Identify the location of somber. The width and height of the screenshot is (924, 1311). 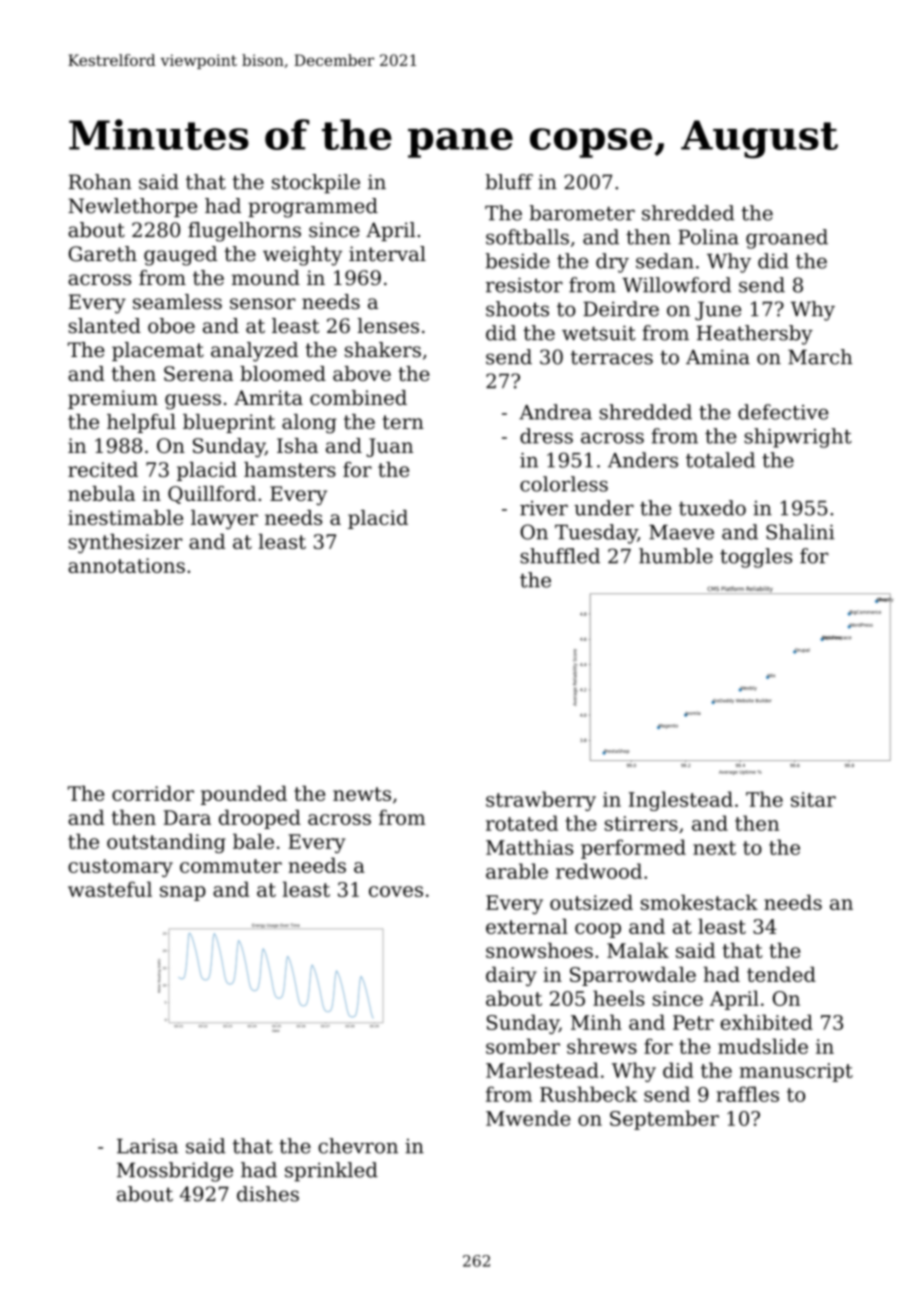
(523, 1046).
